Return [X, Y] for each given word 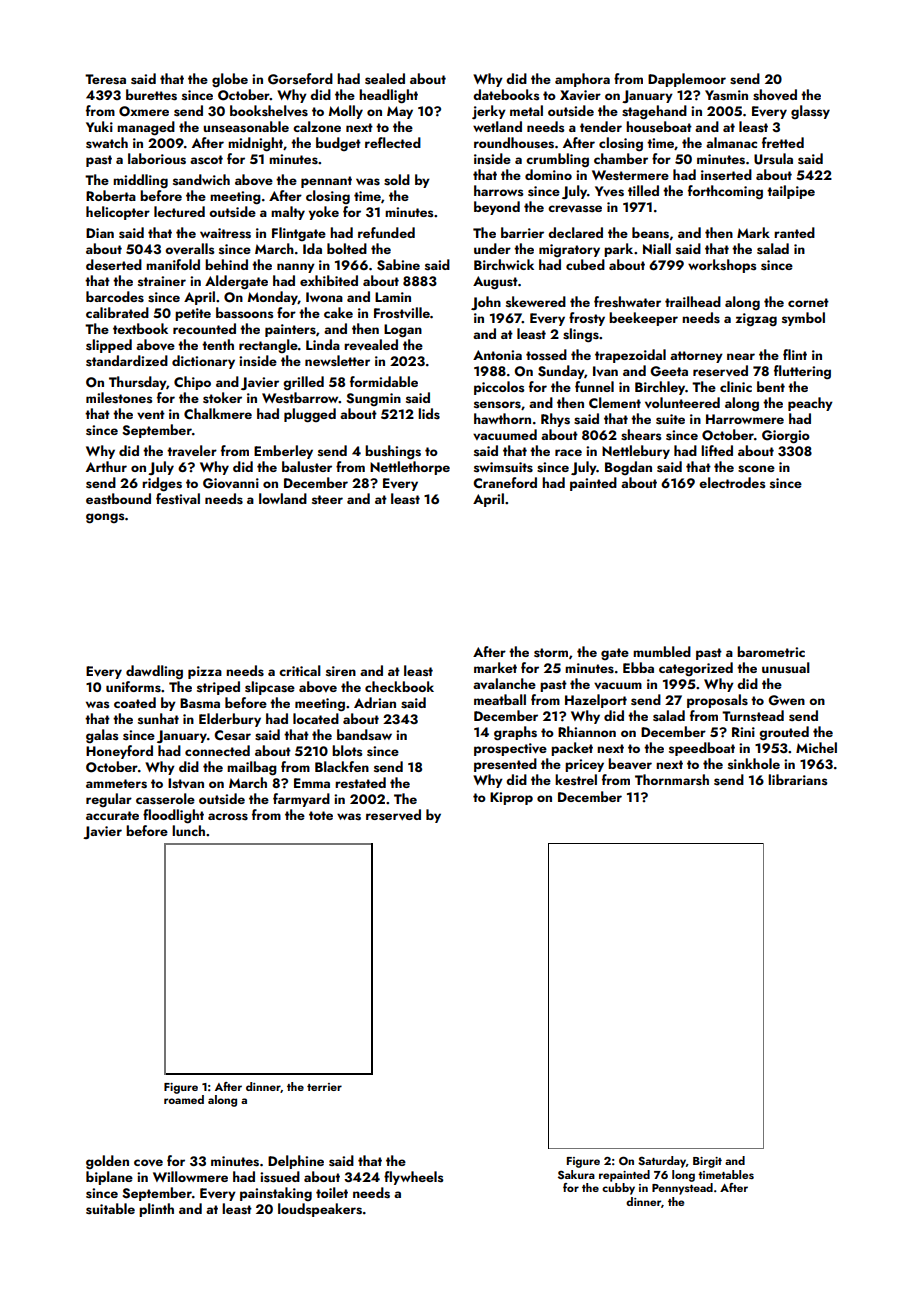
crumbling [557, 160]
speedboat [702, 749]
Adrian [375, 702]
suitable [110, 1209]
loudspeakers [320, 1210]
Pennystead [682, 1189]
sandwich [201, 179]
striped [218, 688]
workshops [722, 266]
